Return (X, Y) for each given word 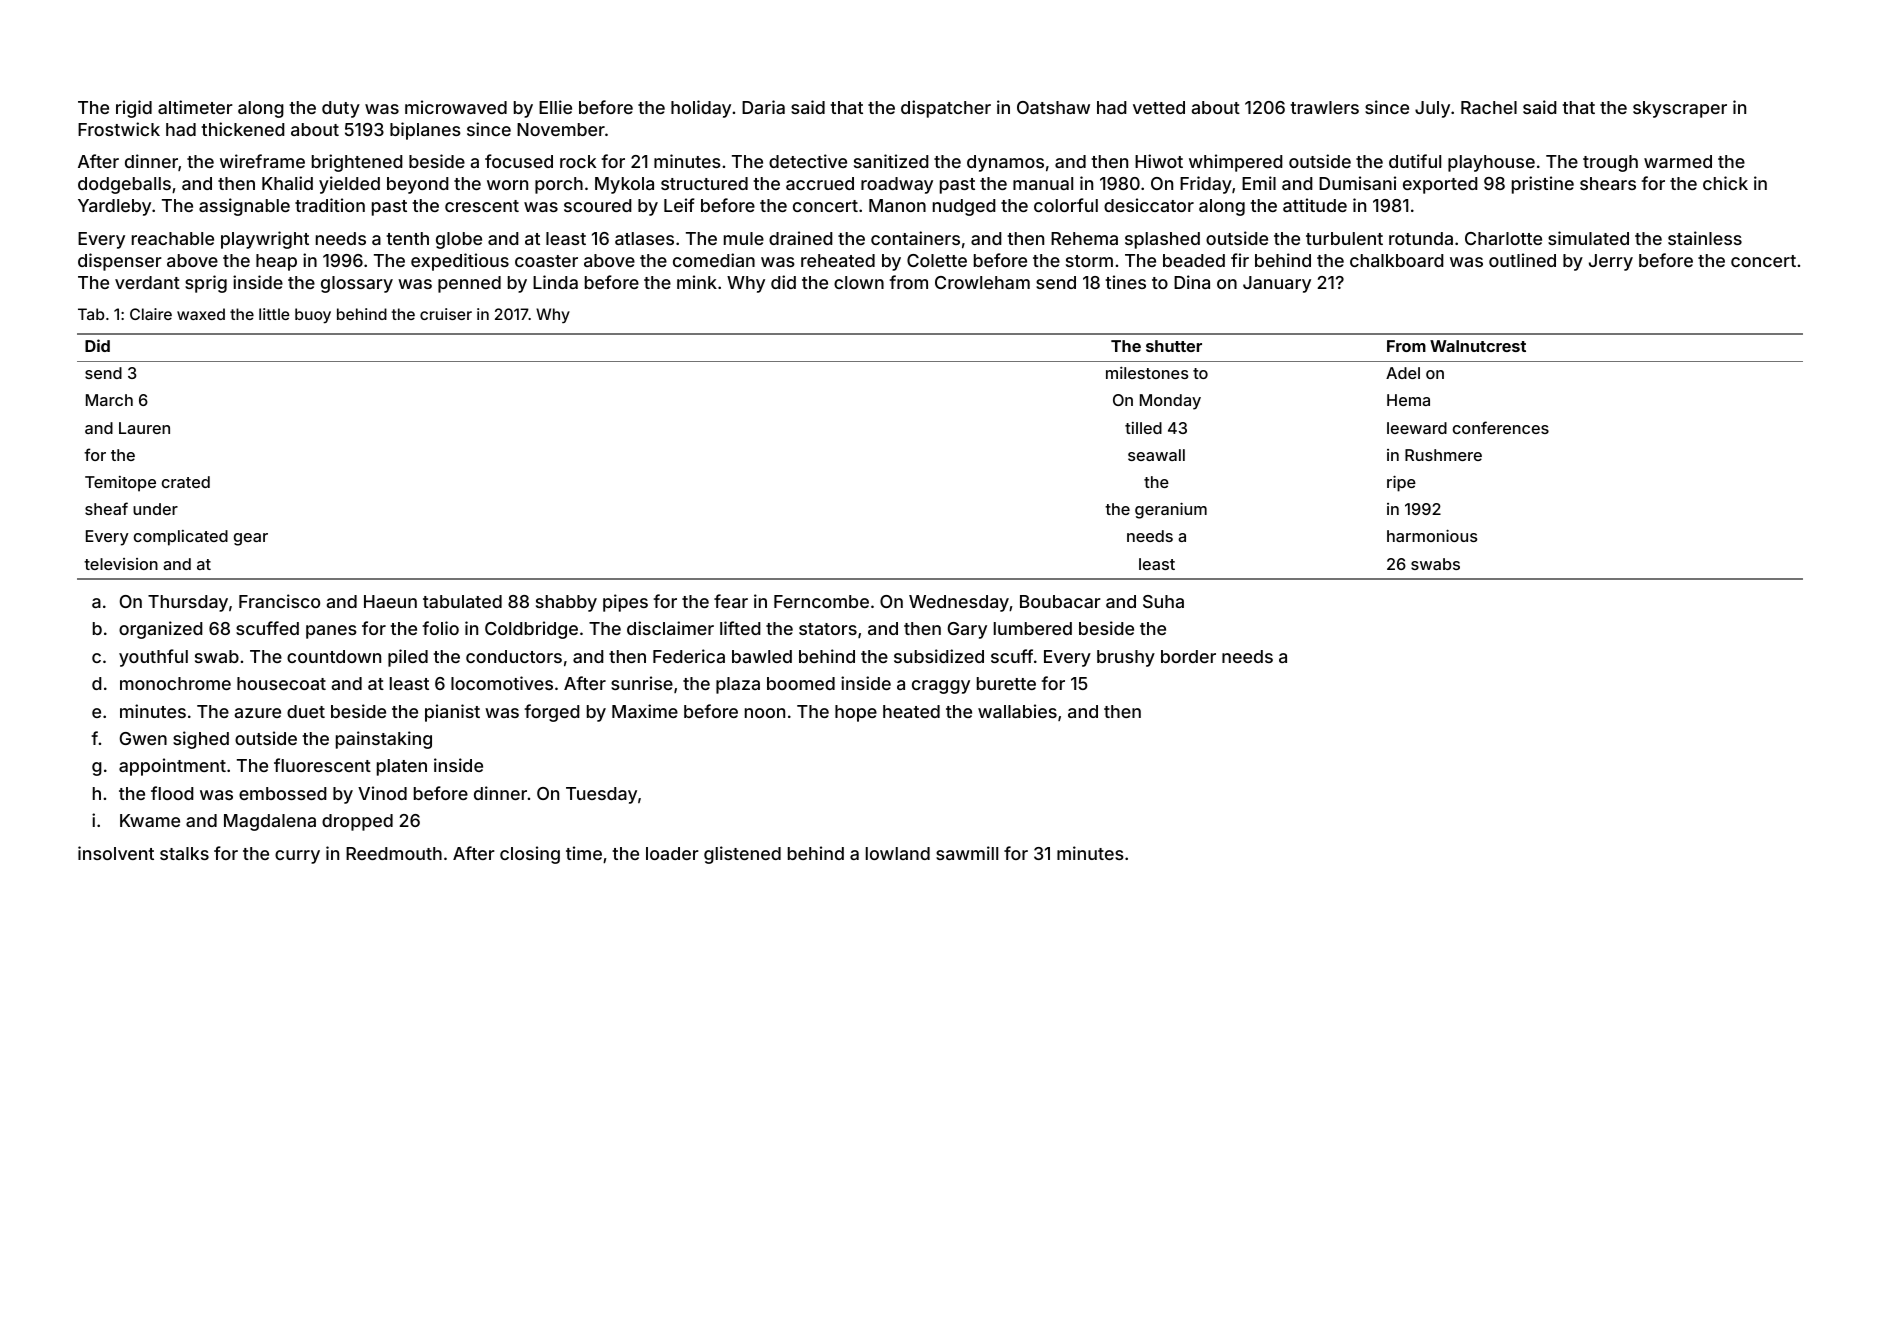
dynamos (1005, 163)
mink (697, 282)
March (109, 400)
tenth (407, 238)
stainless (1705, 238)
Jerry (1611, 262)
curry (297, 857)
